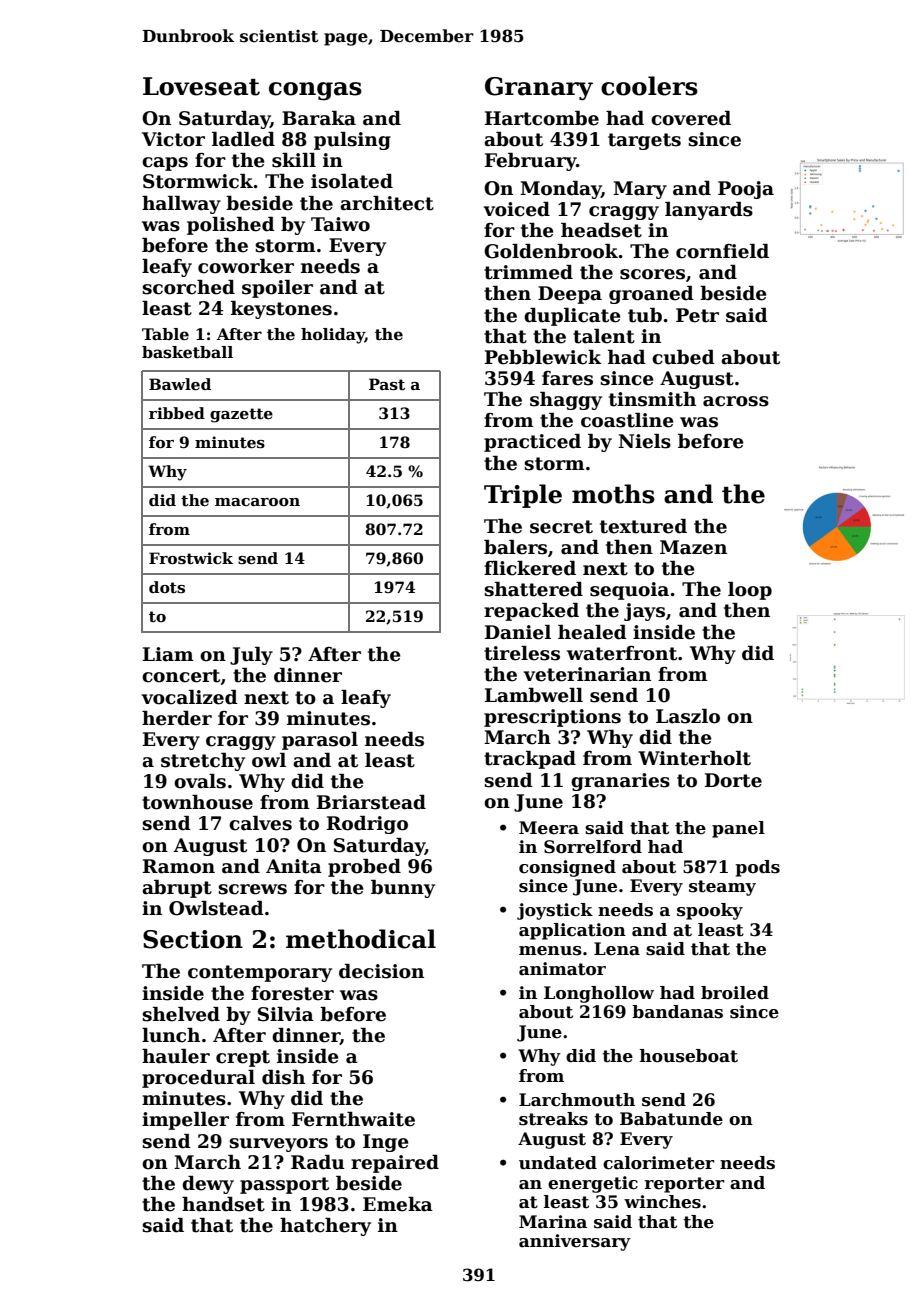 The width and height of the image is (924, 1314). What do you see at coordinates (539, 89) in the image?
I see `Granary` at bounding box center [539, 89].
